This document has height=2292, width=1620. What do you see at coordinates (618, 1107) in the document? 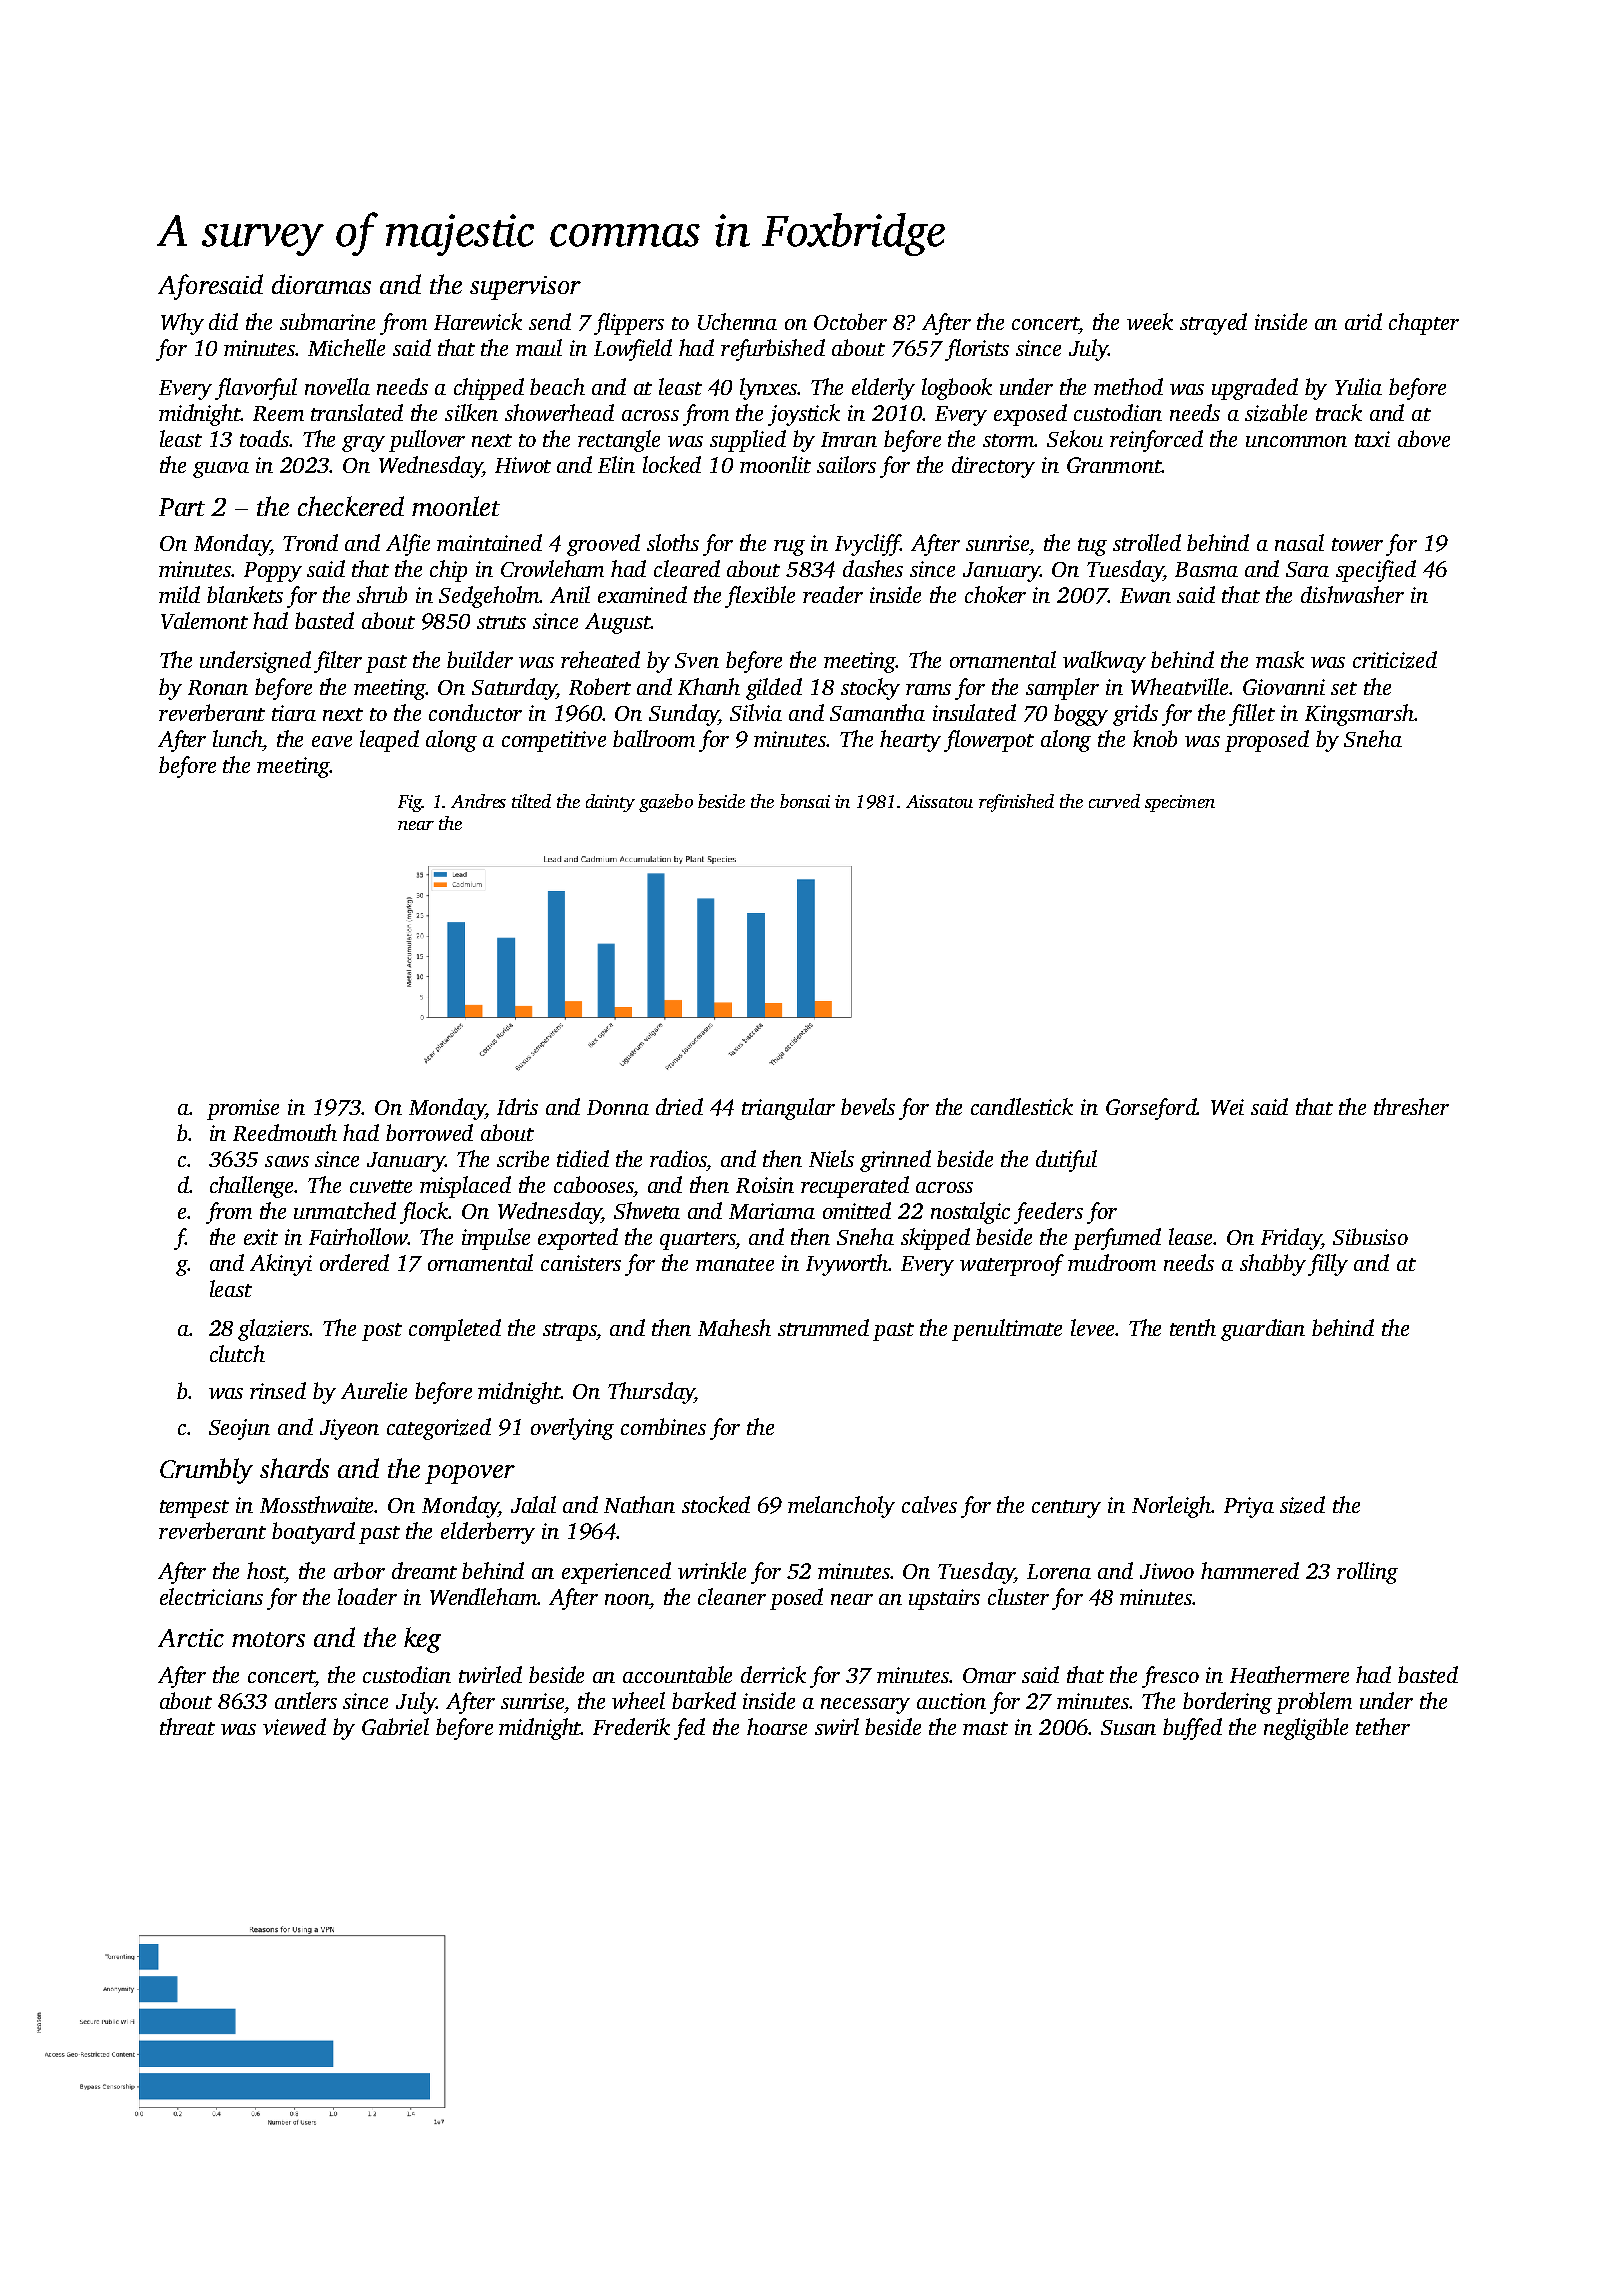
I see `Donna` at bounding box center [618, 1107].
